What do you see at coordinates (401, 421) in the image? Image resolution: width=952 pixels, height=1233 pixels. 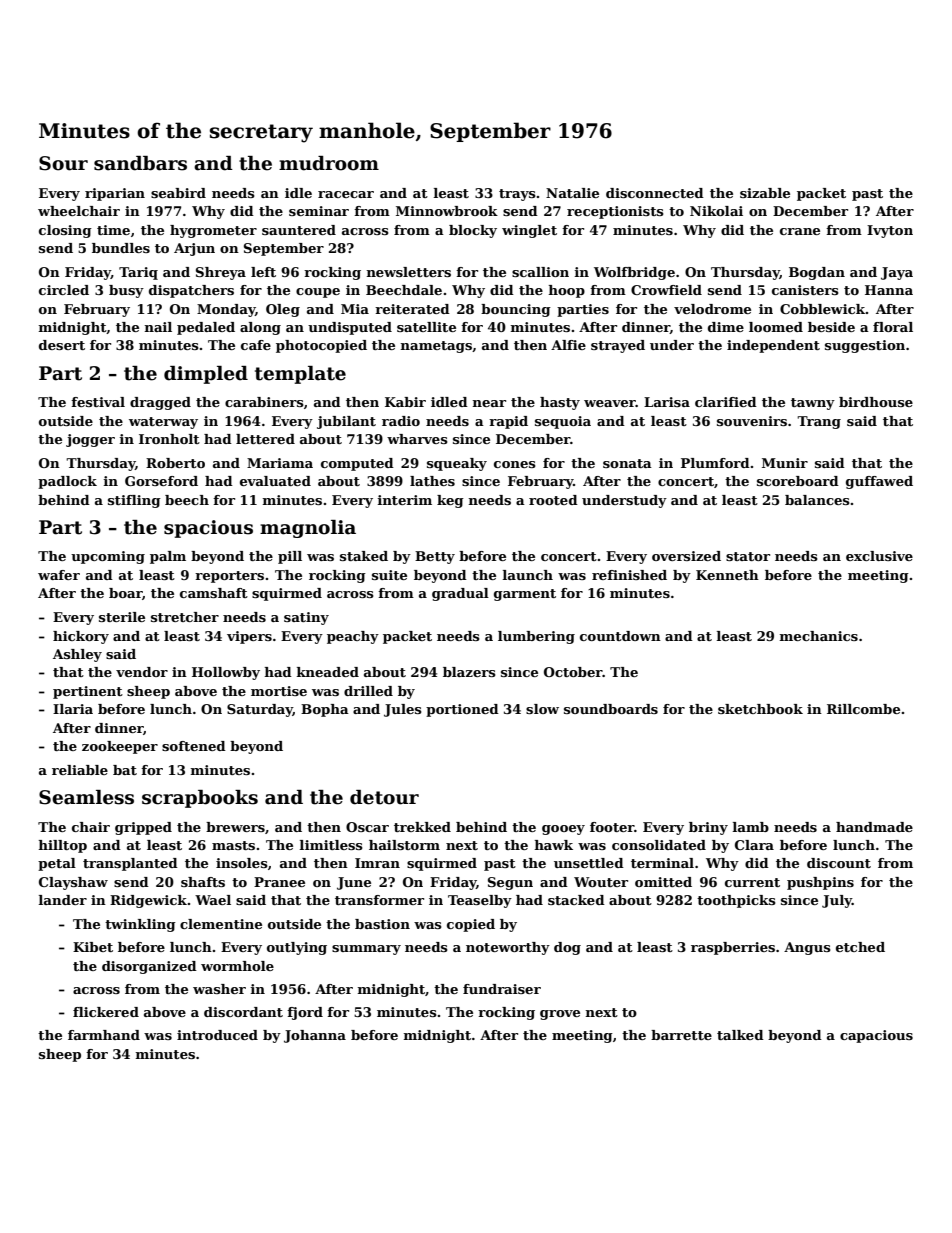 I see `radio` at bounding box center [401, 421].
